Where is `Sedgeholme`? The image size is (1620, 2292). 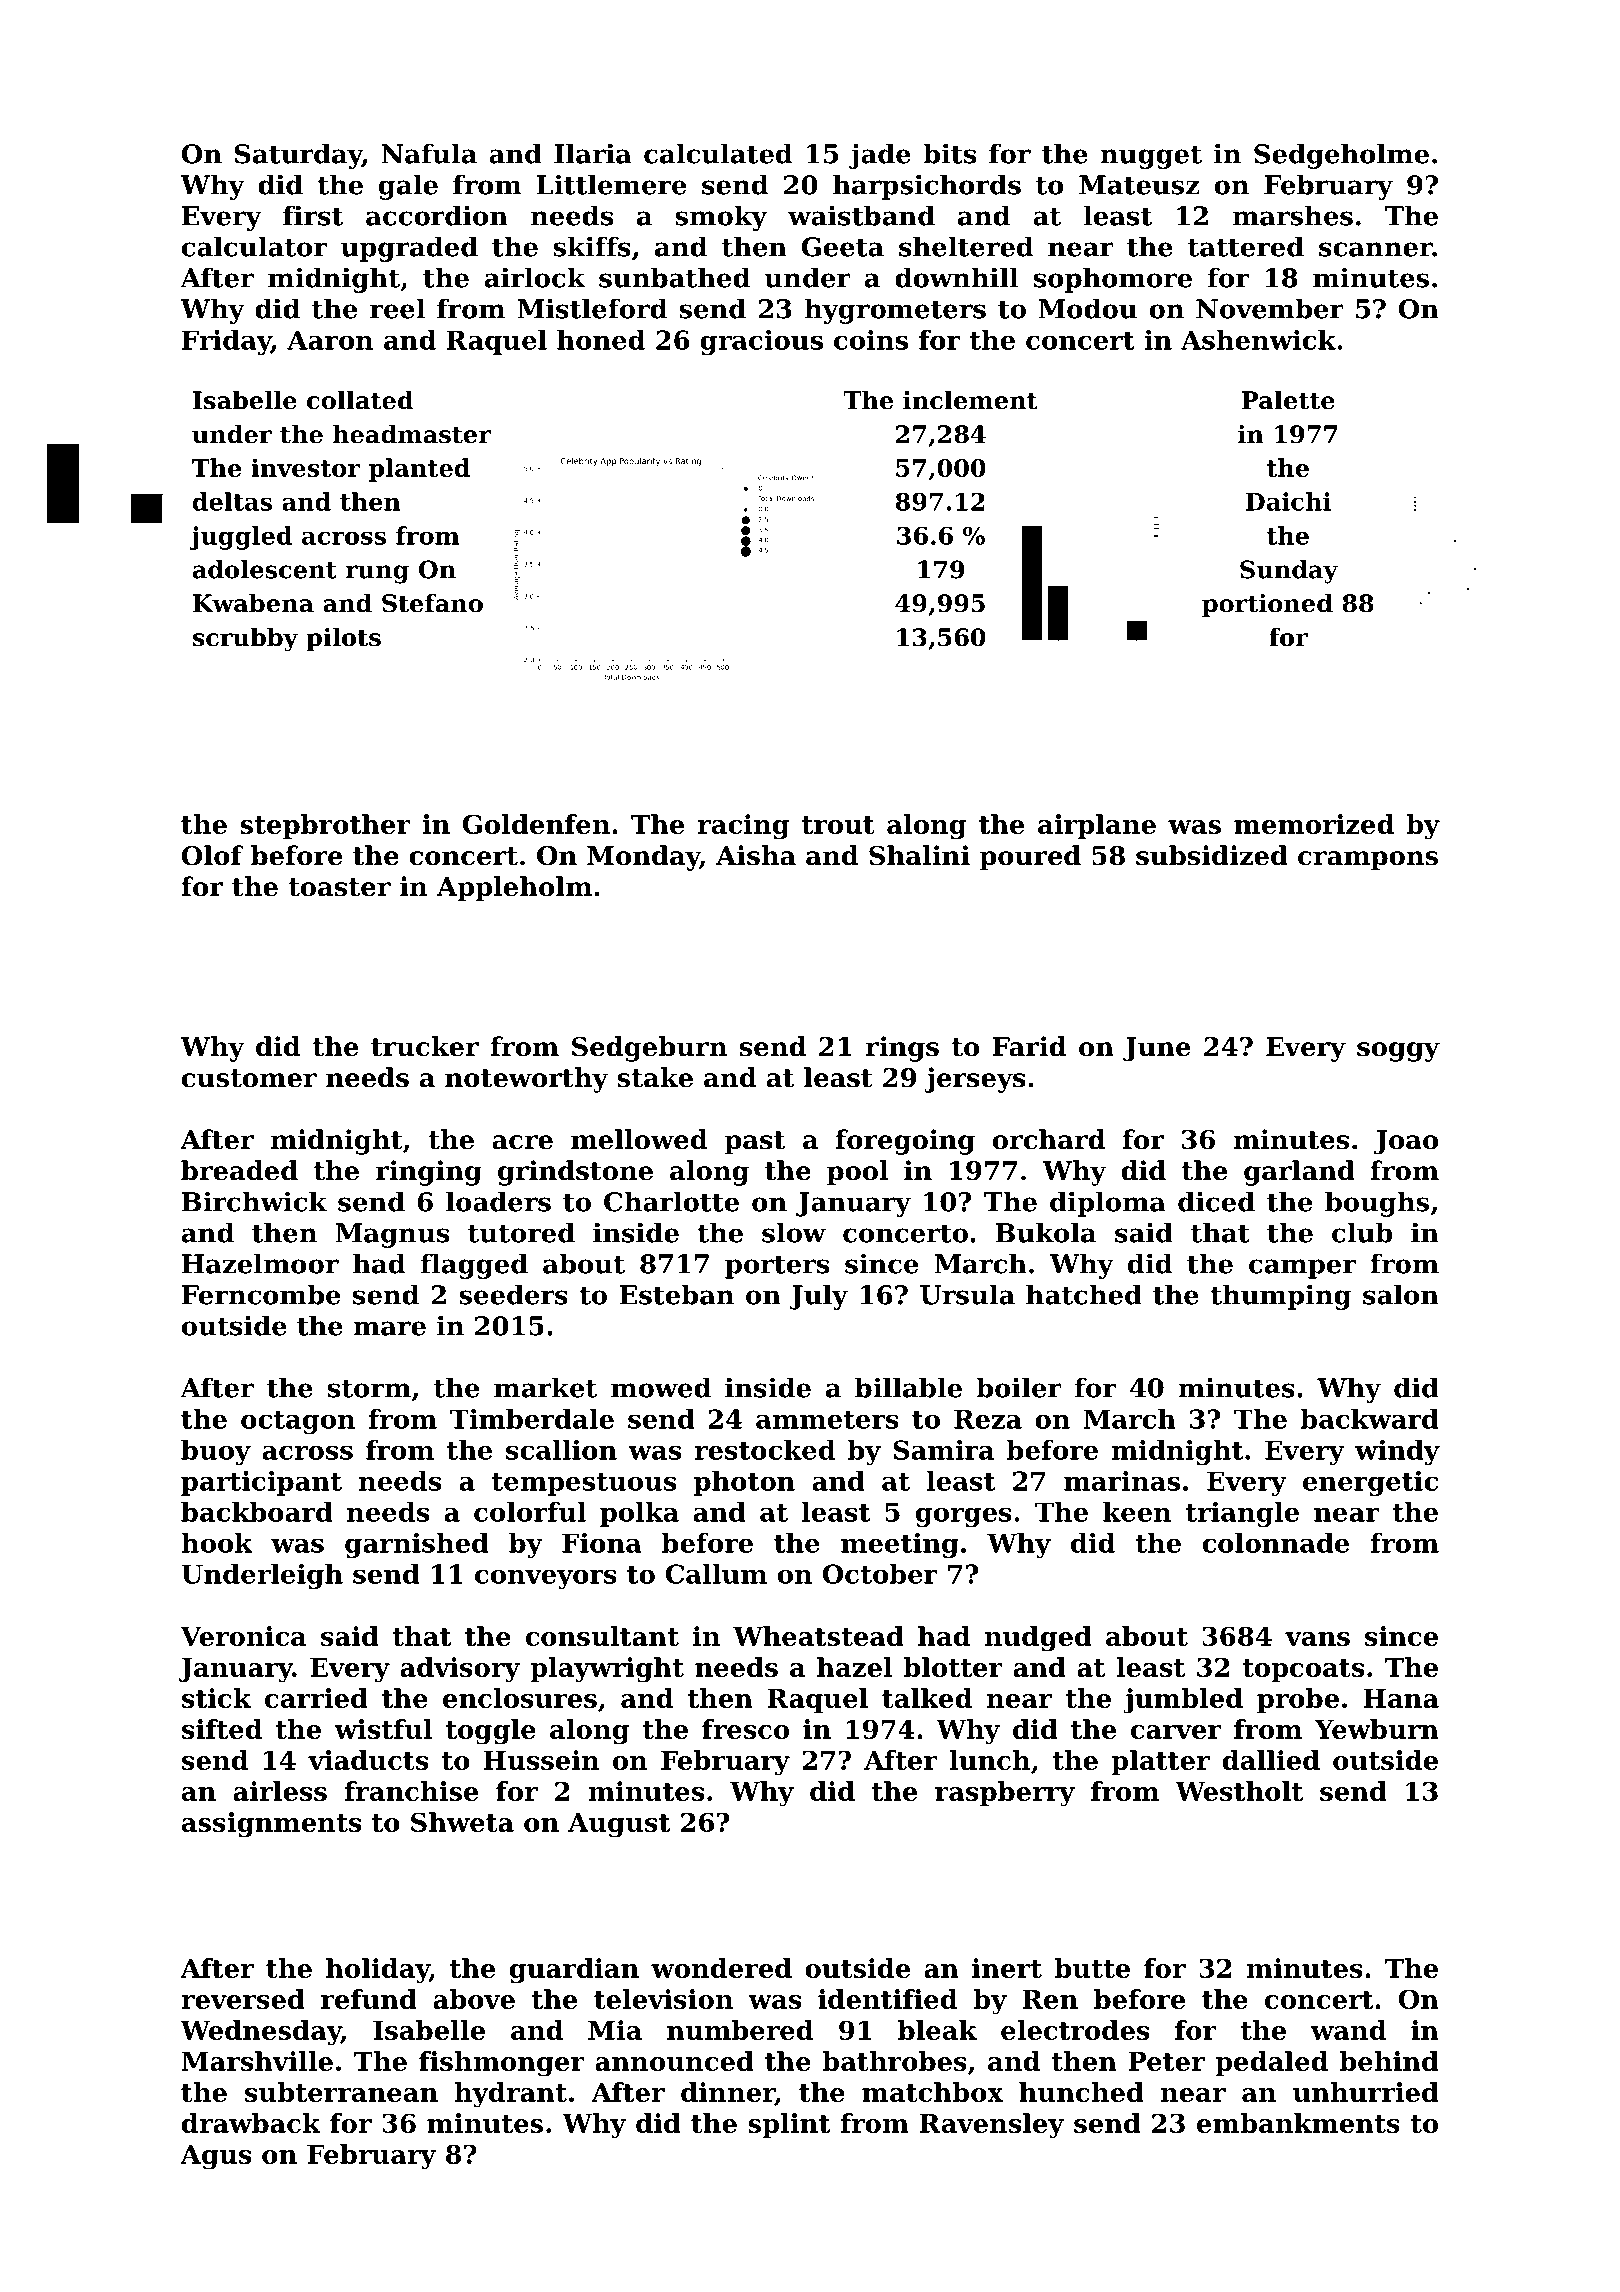
Sedgeholme is located at coordinates (1341, 156).
